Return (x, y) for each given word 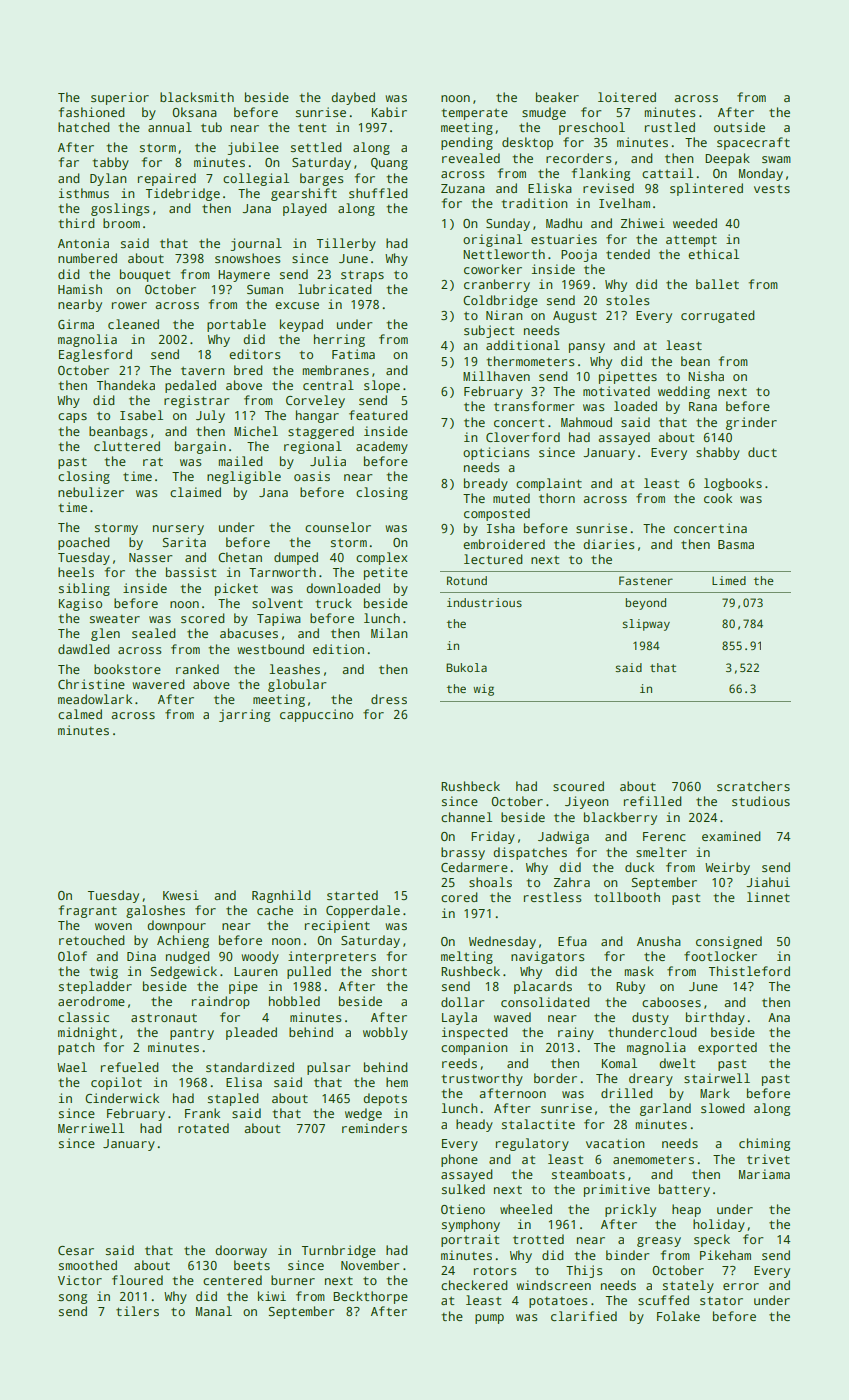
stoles (628, 300)
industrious (484, 602)
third (76, 223)
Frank (202, 1113)
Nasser (151, 557)
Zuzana (463, 188)
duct (762, 452)
